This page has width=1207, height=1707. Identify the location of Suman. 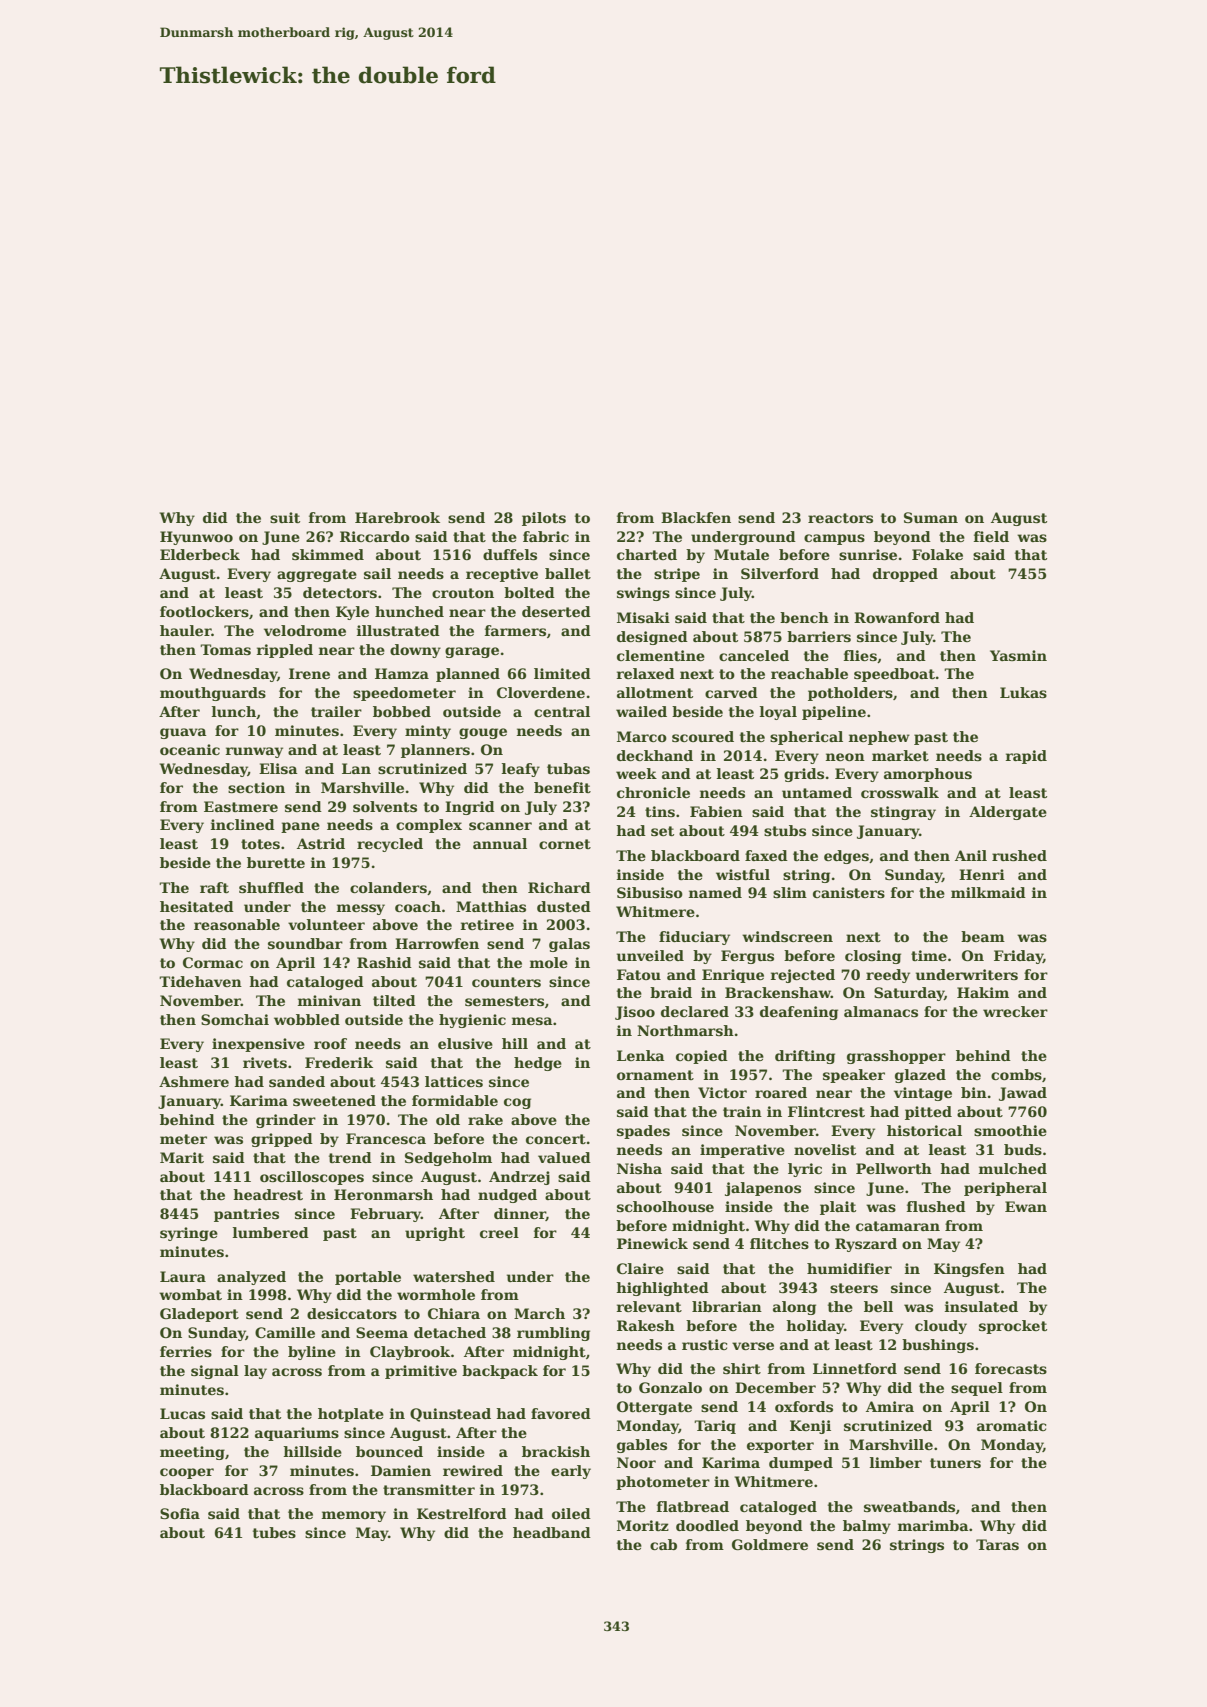
(931, 517).
